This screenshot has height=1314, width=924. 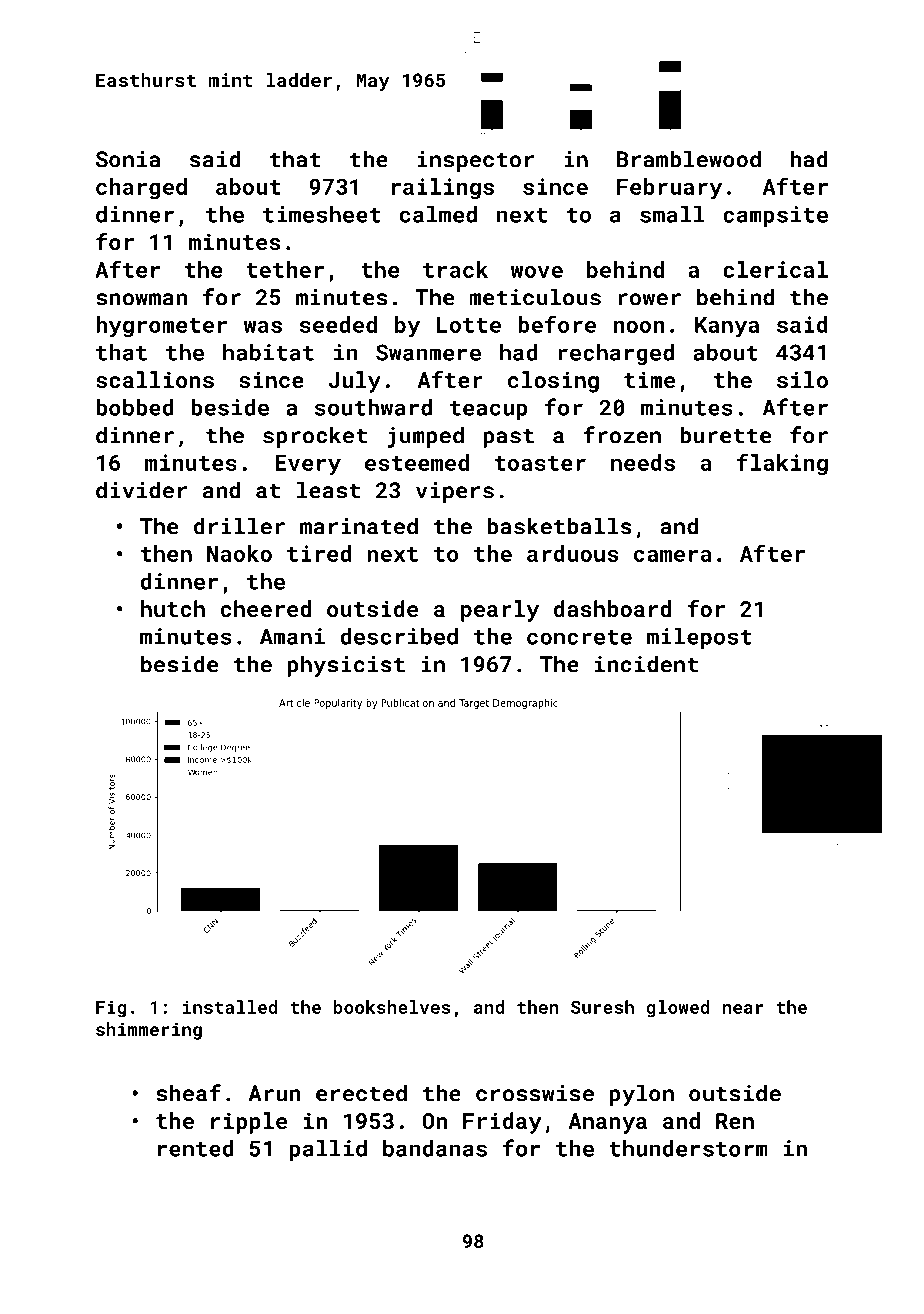 What do you see at coordinates (508, 438) in the screenshot?
I see `past` at bounding box center [508, 438].
